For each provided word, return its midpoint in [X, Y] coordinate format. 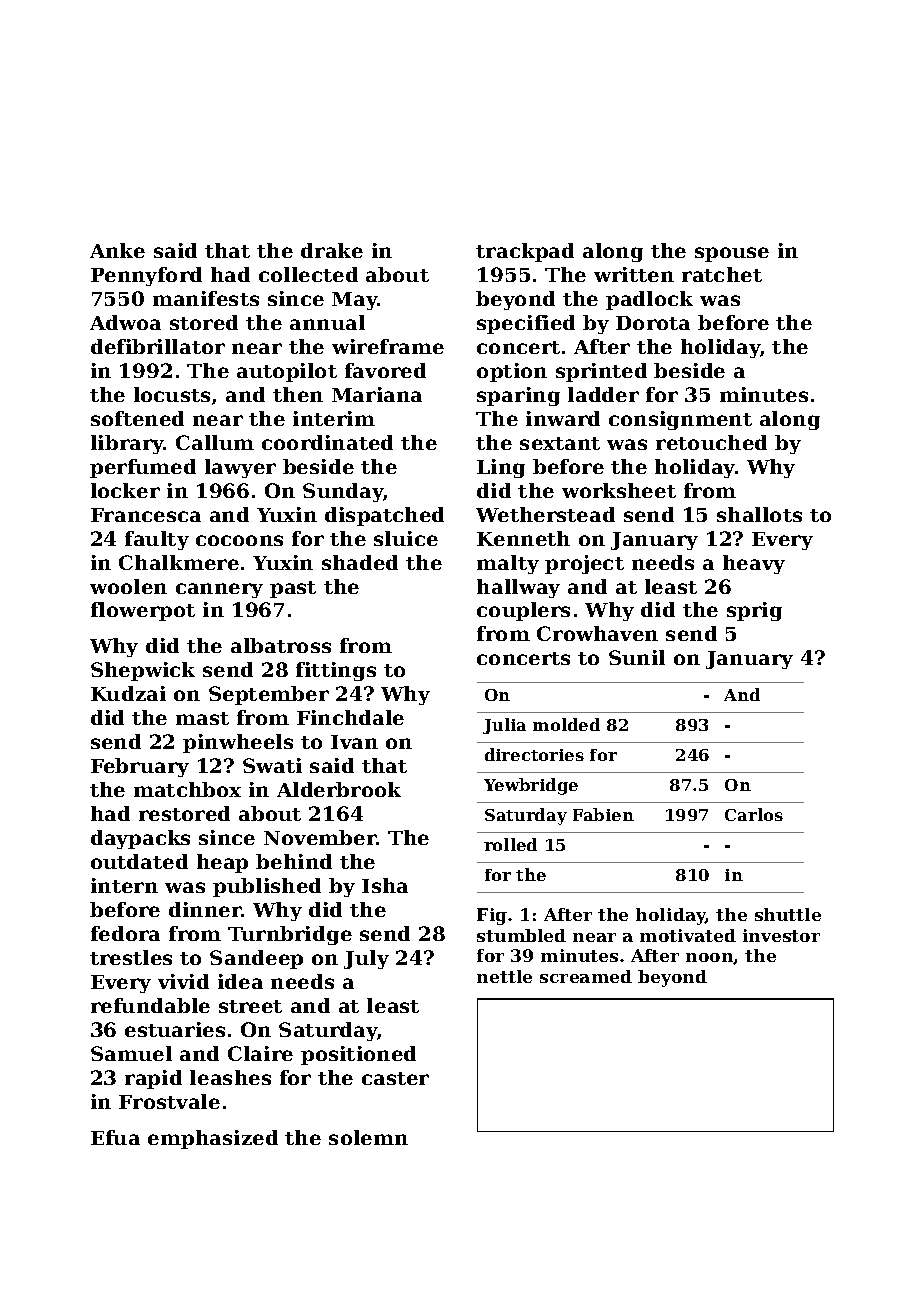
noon [710, 958]
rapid [153, 1079]
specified [526, 324]
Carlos [754, 814]
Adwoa [125, 322]
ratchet [722, 274]
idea [240, 981]
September [269, 695]
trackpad [525, 252]
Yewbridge [531, 786]
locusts [172, 394]
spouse [732, 254]
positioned [358, 1055]
